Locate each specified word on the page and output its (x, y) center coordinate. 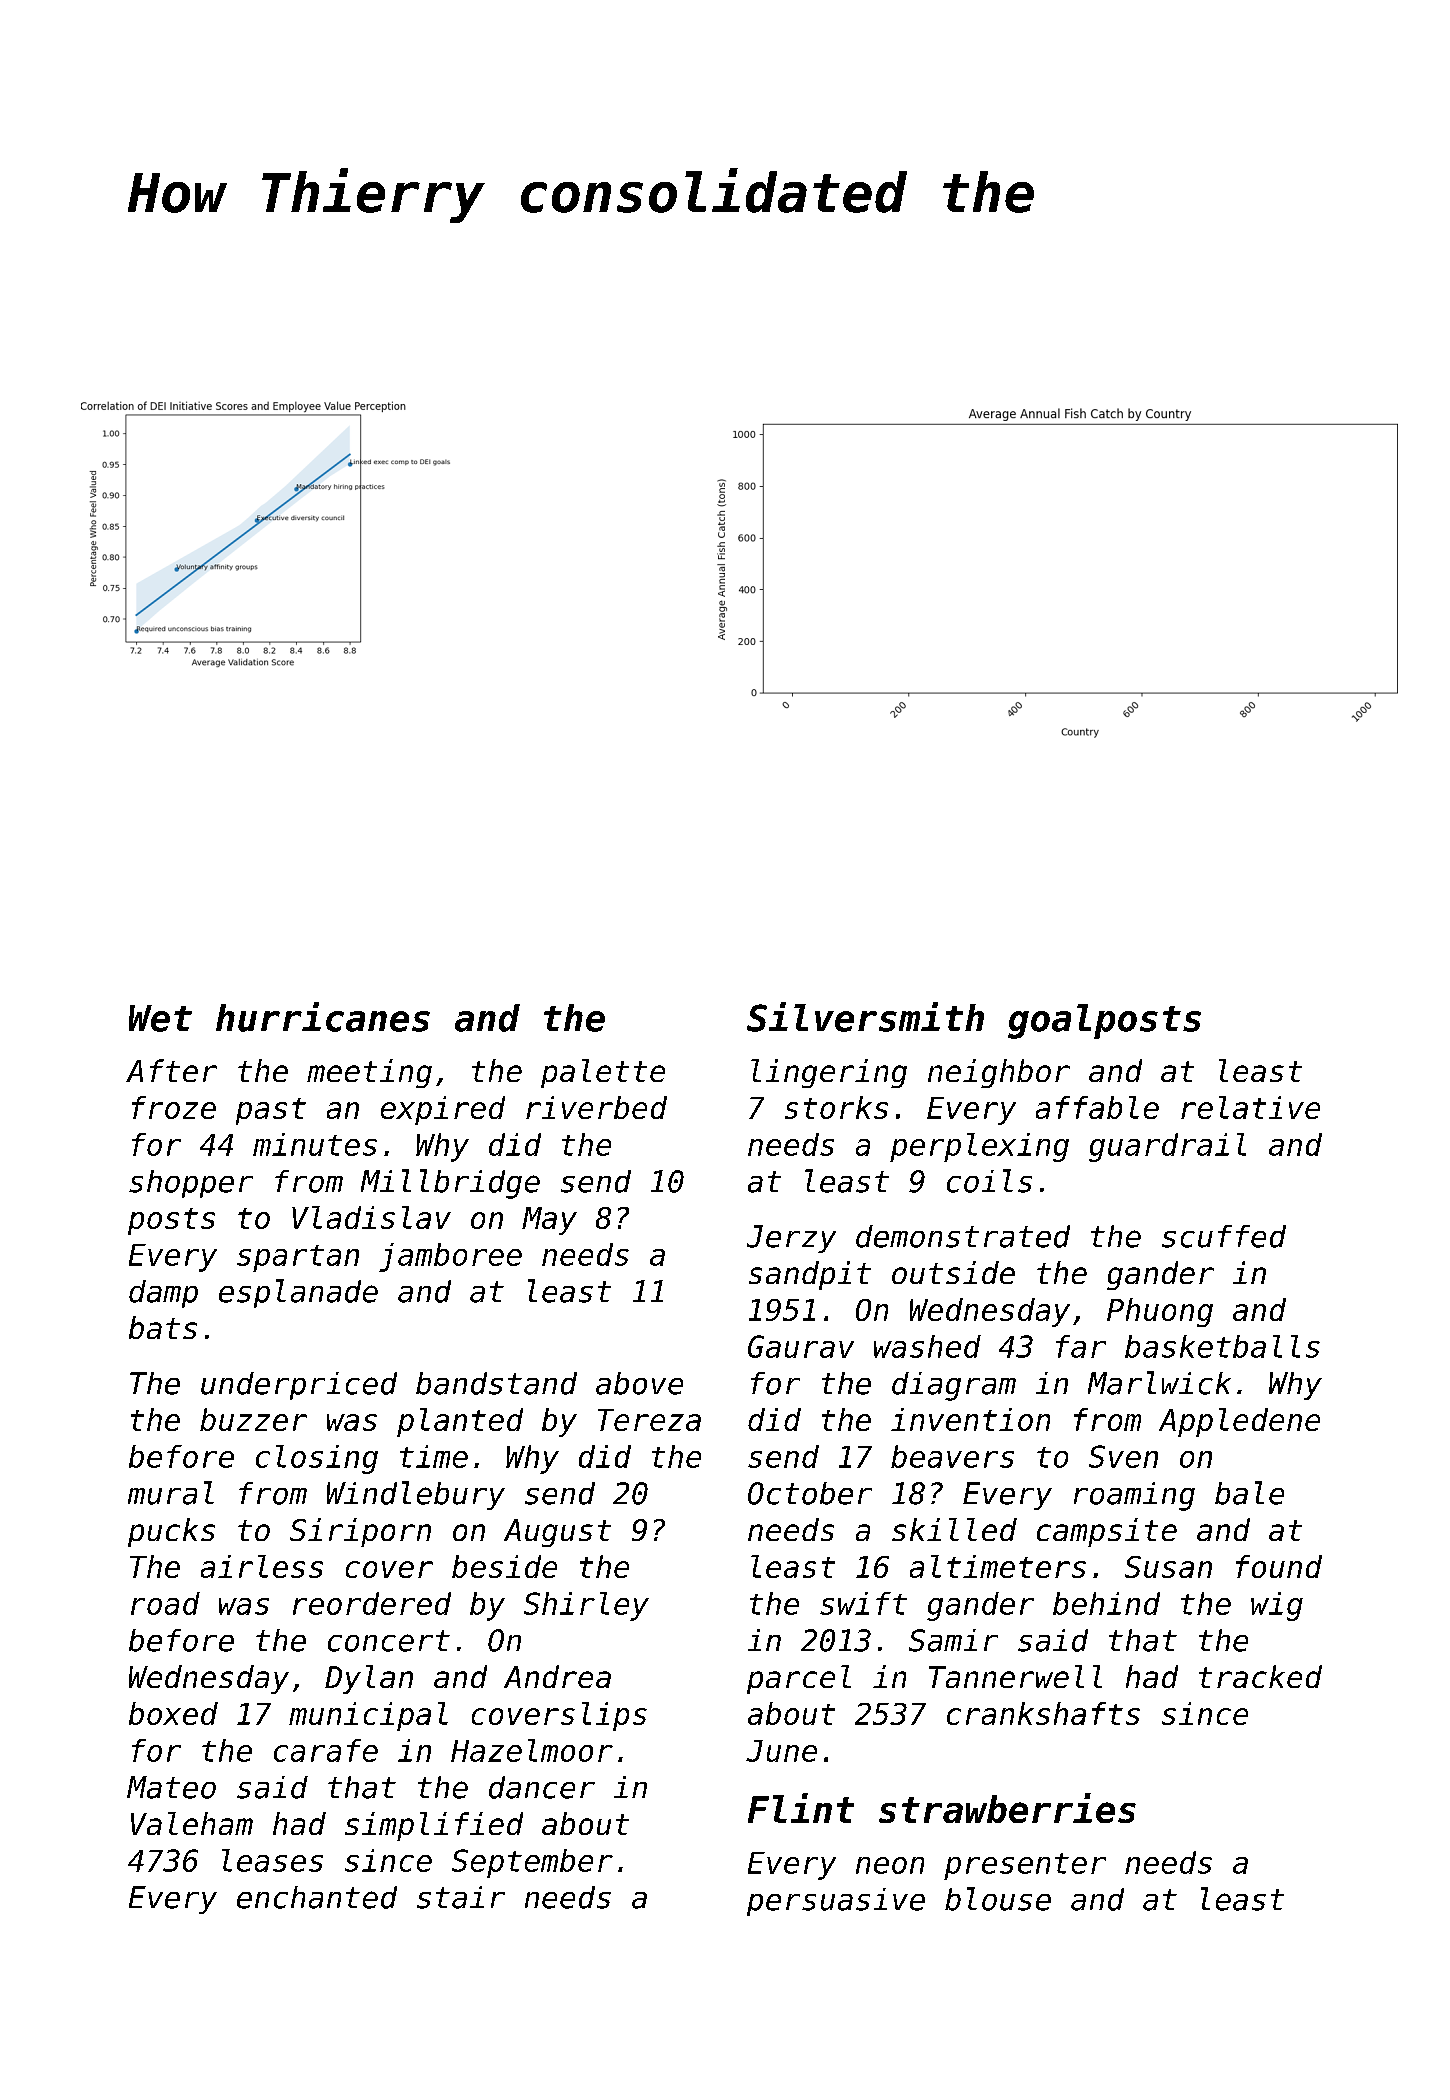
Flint (801, 1808)
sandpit (810, 1275)
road (165, 1603)
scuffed (1224, 1236)
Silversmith (865, 1017)
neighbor (999, 1073)
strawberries (1007, 1808)
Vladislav (371, 1217)
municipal (368, 1716)
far (1081, 1346)
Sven (1123, 1456)
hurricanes (323, 1017)
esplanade (298, 1293)
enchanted (317, 1897)
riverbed (596, 1107)
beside (504, 1566)
